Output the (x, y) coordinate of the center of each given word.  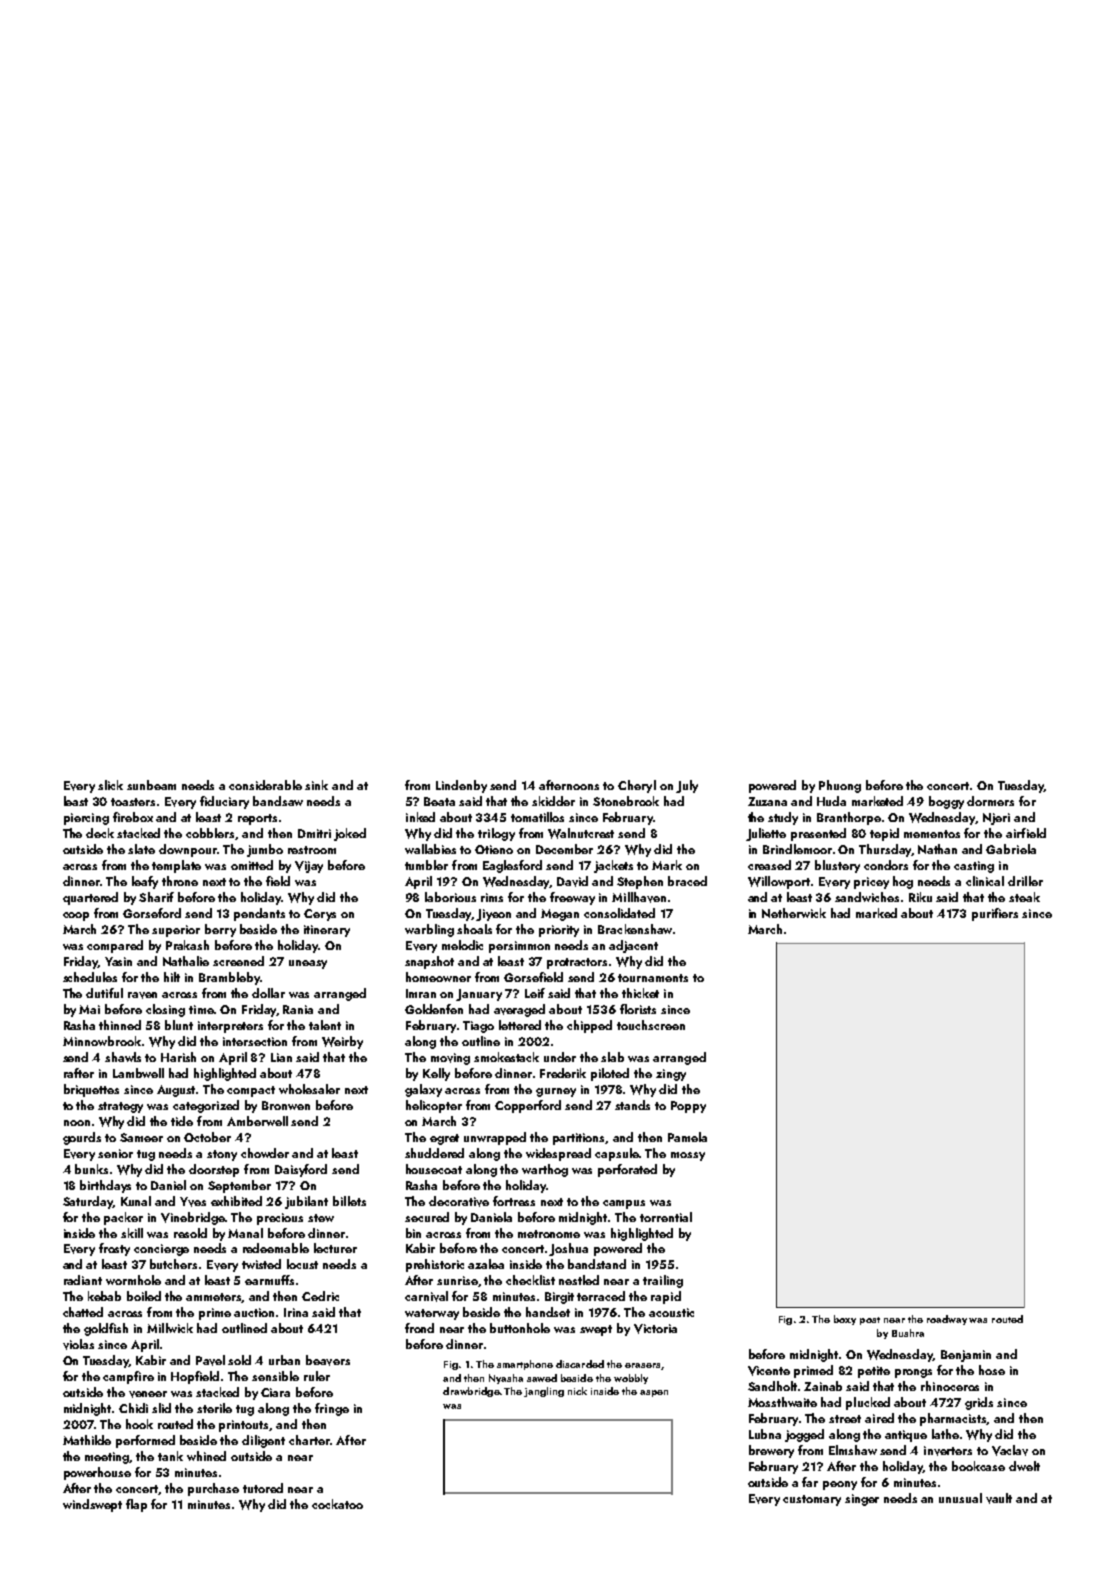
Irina (296, 1312)
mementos (932, 834)
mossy (688, 1156)
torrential (666, 1217)
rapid (666, 1297)
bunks (91, 1169)
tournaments (653, 978)
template (176, 866)
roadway (947, 1320)
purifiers (995, 914)
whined (206, 1456)
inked (420, 817)
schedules (90, 977)
